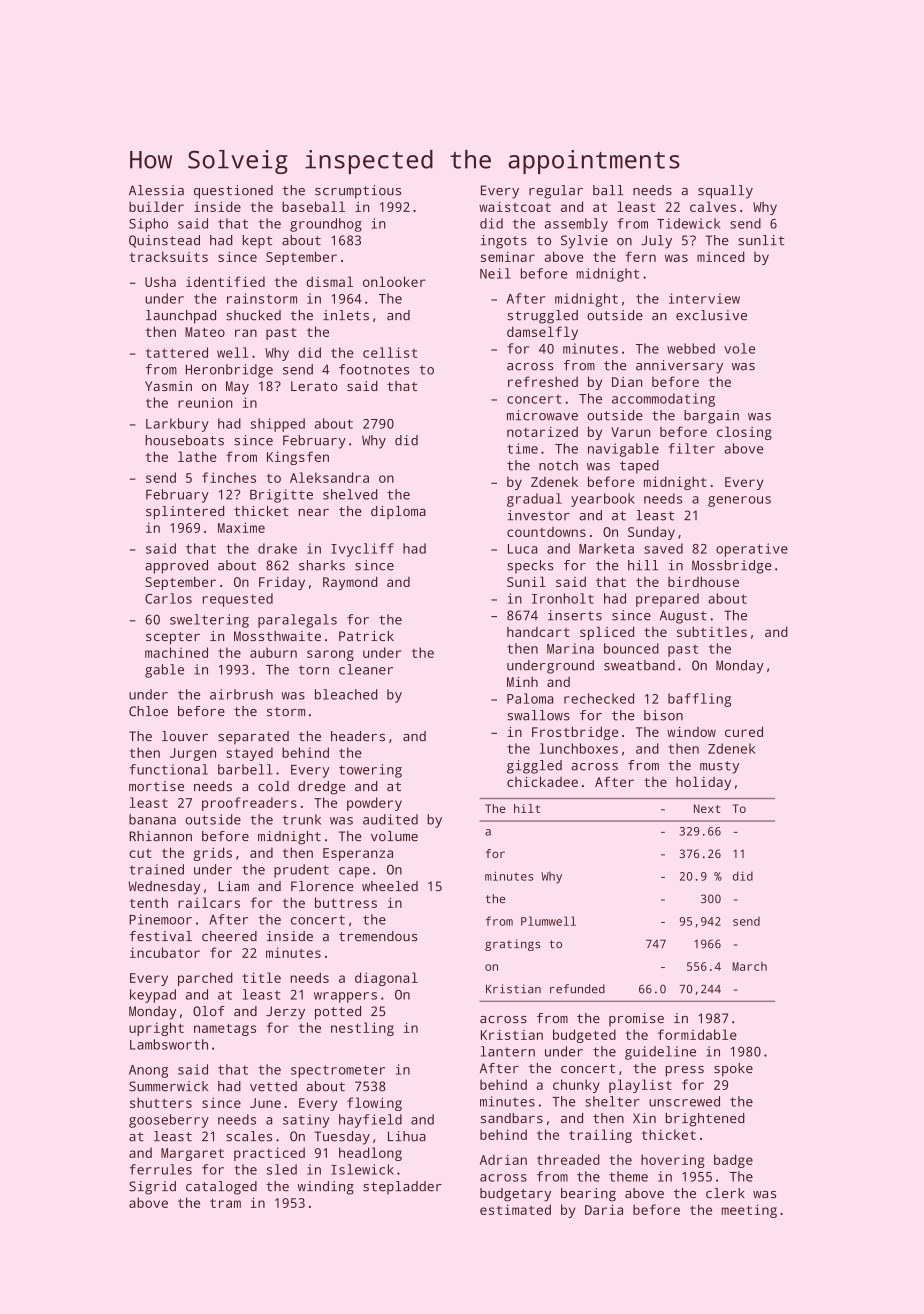 The image size is (924, 1314). What do you see at coordinates (663, 400) in the screenshot?
I see `accommodating` at bounding box center [663, 400].
